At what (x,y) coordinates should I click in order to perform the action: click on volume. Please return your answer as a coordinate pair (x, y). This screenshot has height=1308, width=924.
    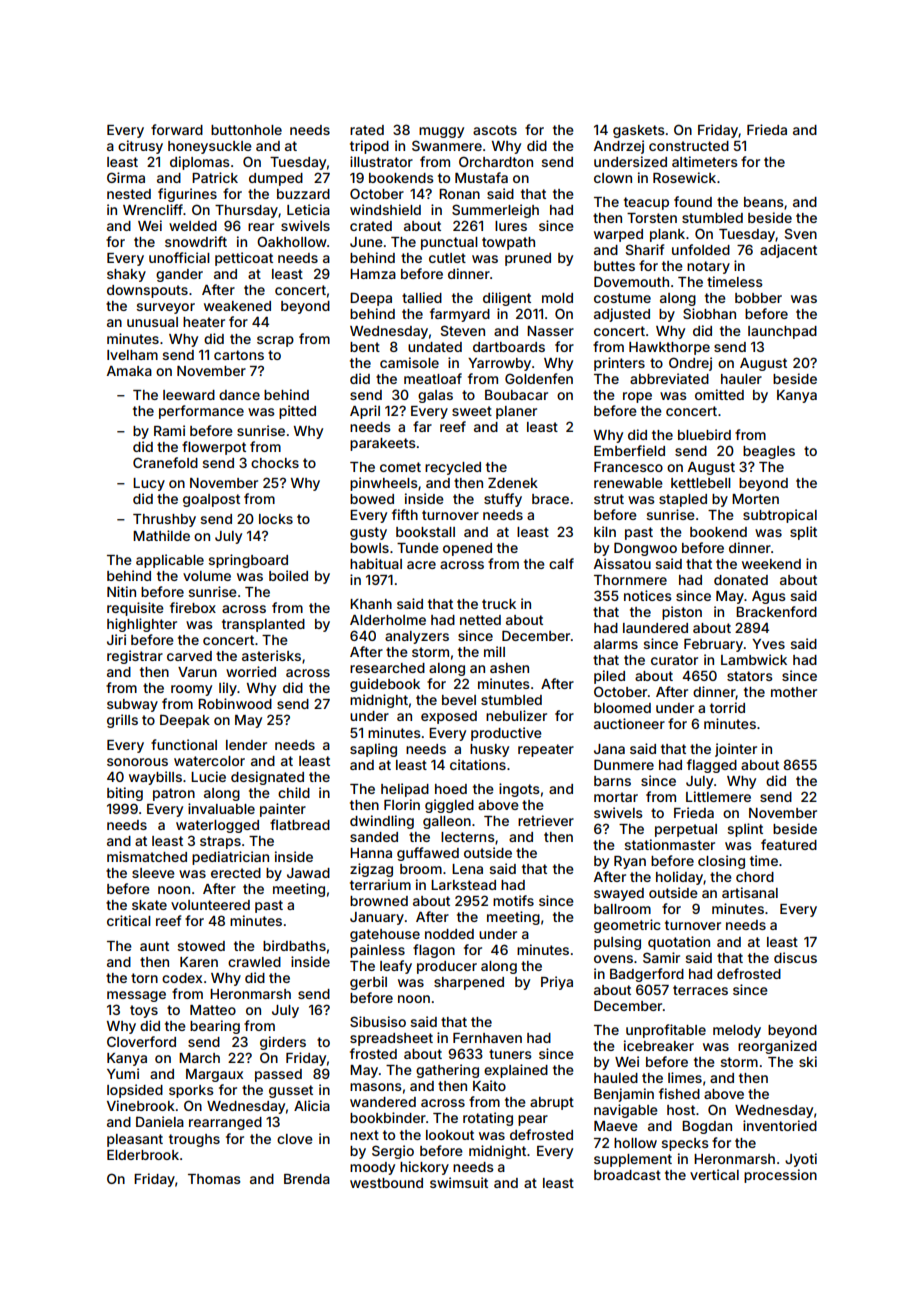
    Looking at the image, I should click on (207, 576).
